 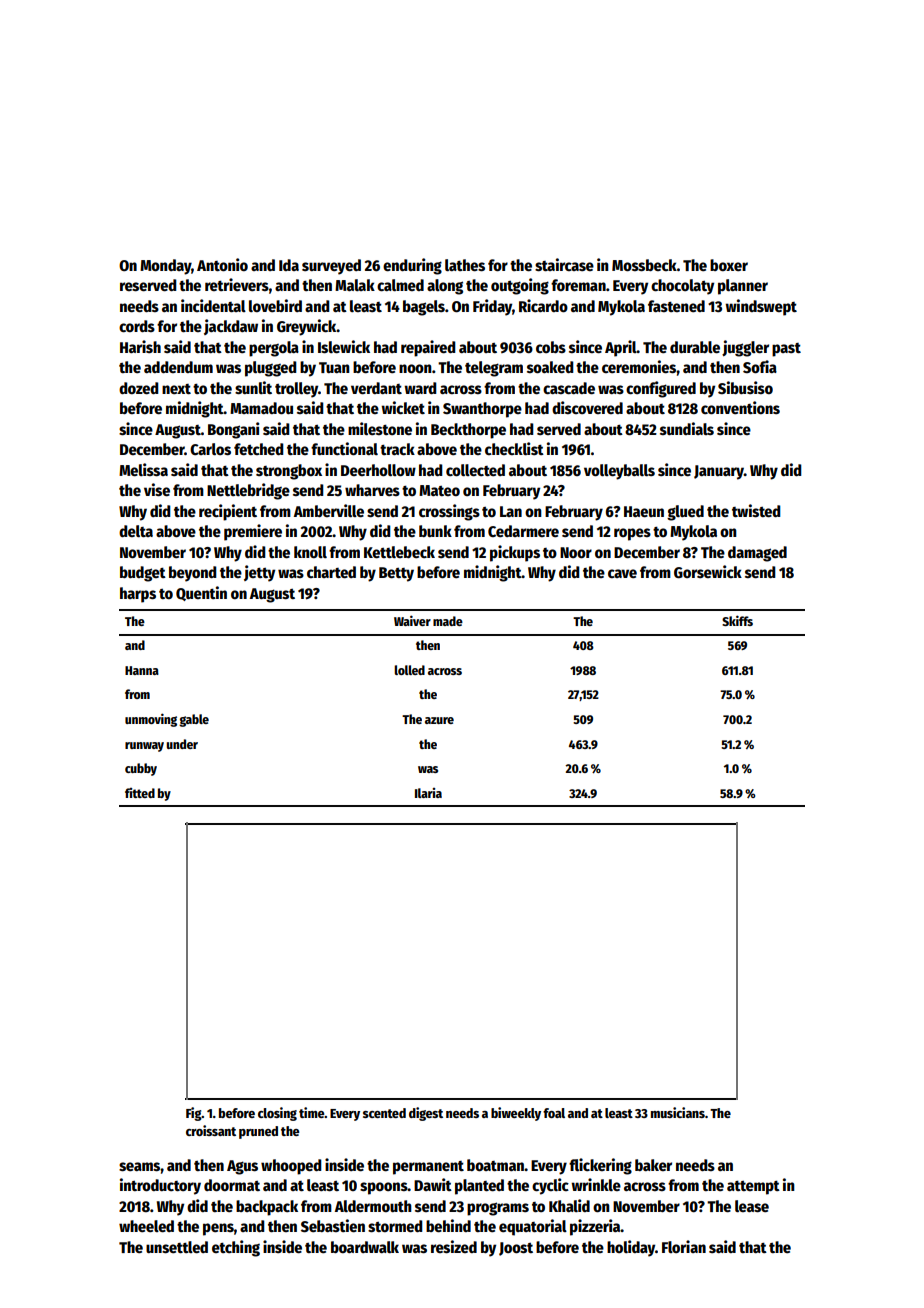 I want to click on unsettled, so click(x=177, y=1247).
